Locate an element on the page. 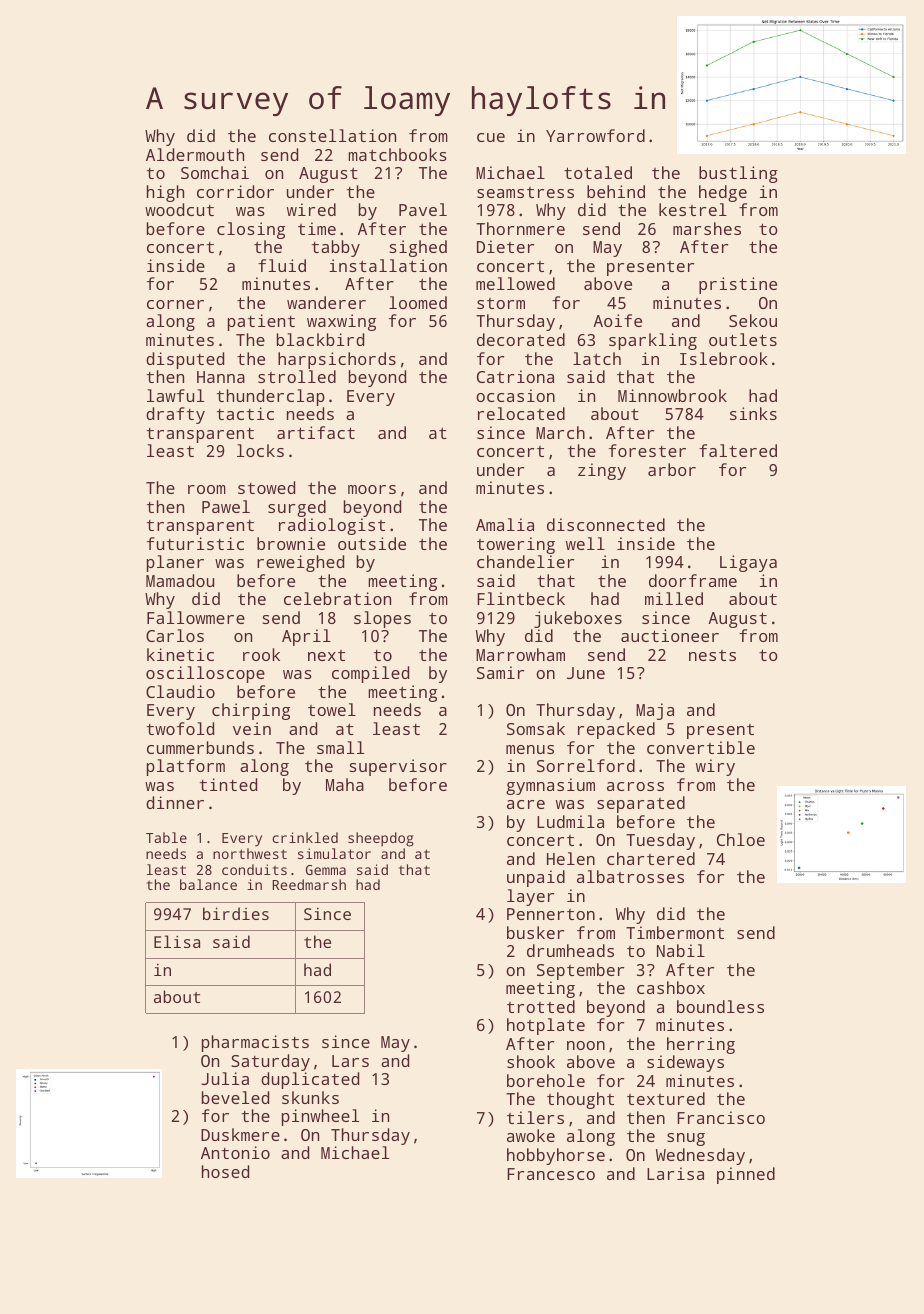  acre is located at coordinates (526, 804).
